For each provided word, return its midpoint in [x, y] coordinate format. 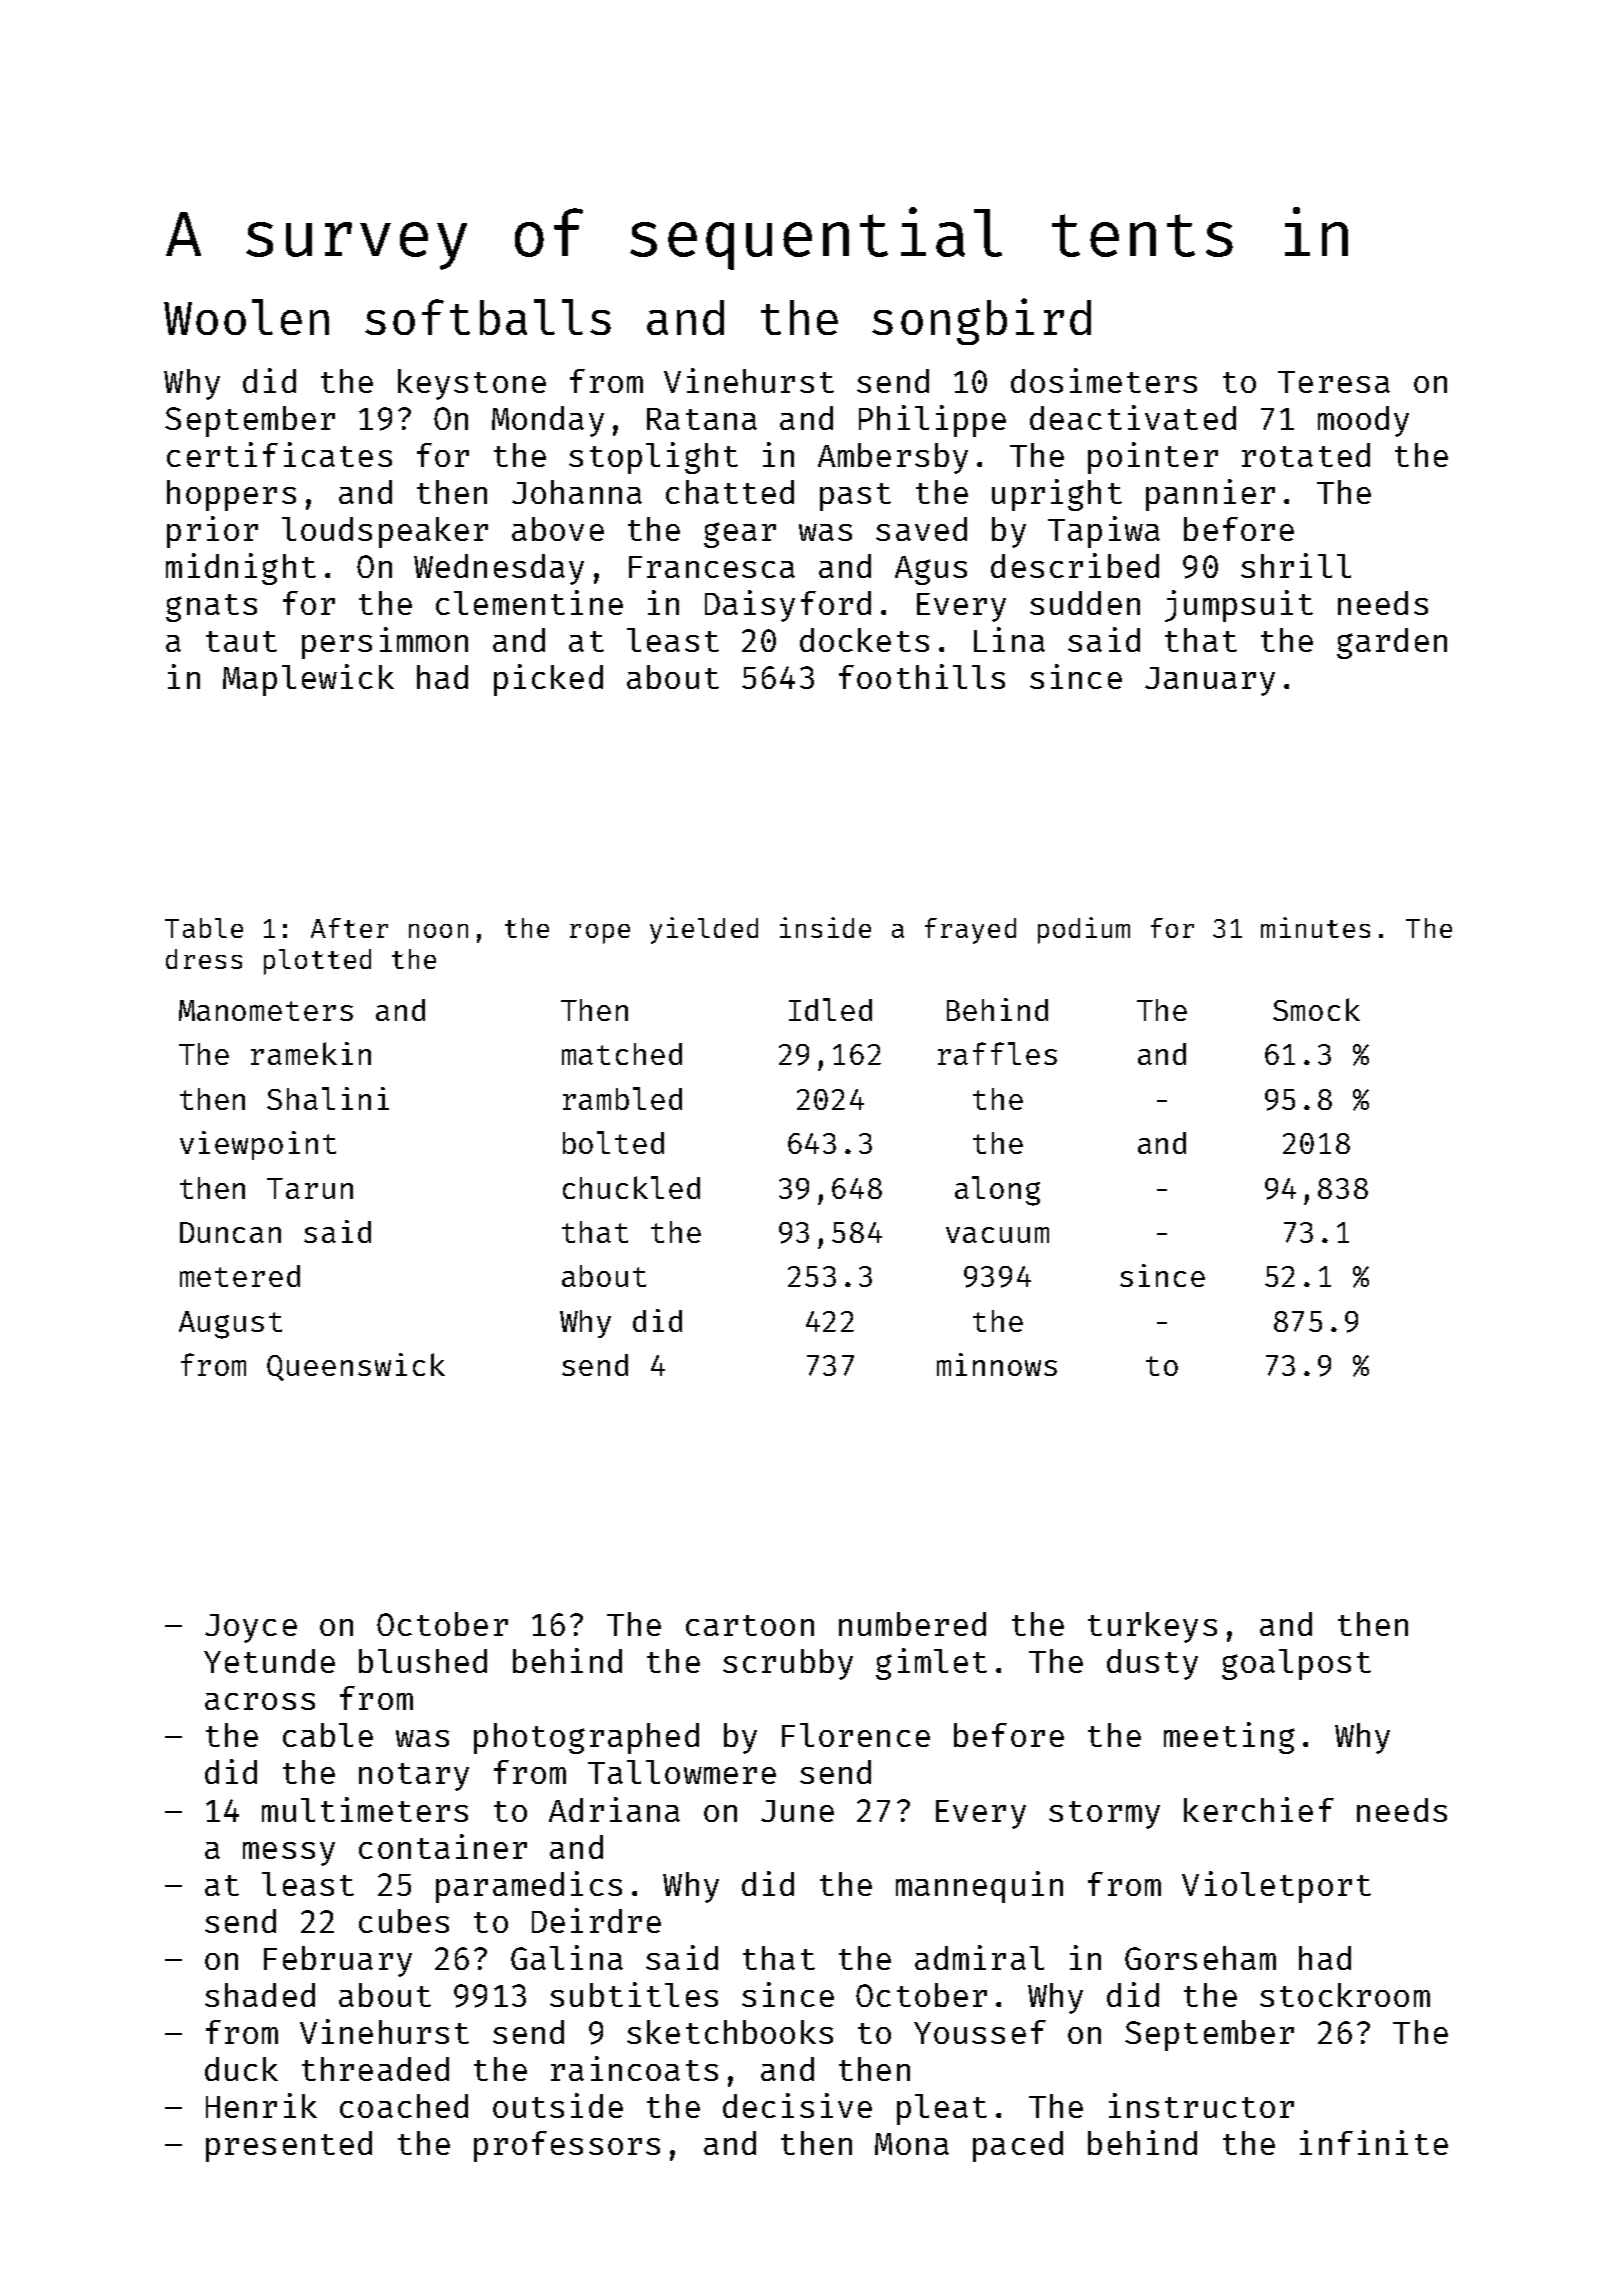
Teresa [1334, 382]
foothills [922, 676]
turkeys [1152, 1627]
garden [1392, 643]
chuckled [631, 1187]
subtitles [634, 1994]
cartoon [750, 1625]
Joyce [251, 1628]
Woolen [246, 317]
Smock [1316, 1009]
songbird [981, 321]
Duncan [230, 1232]
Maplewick [308, 680]
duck [241, 2069]
